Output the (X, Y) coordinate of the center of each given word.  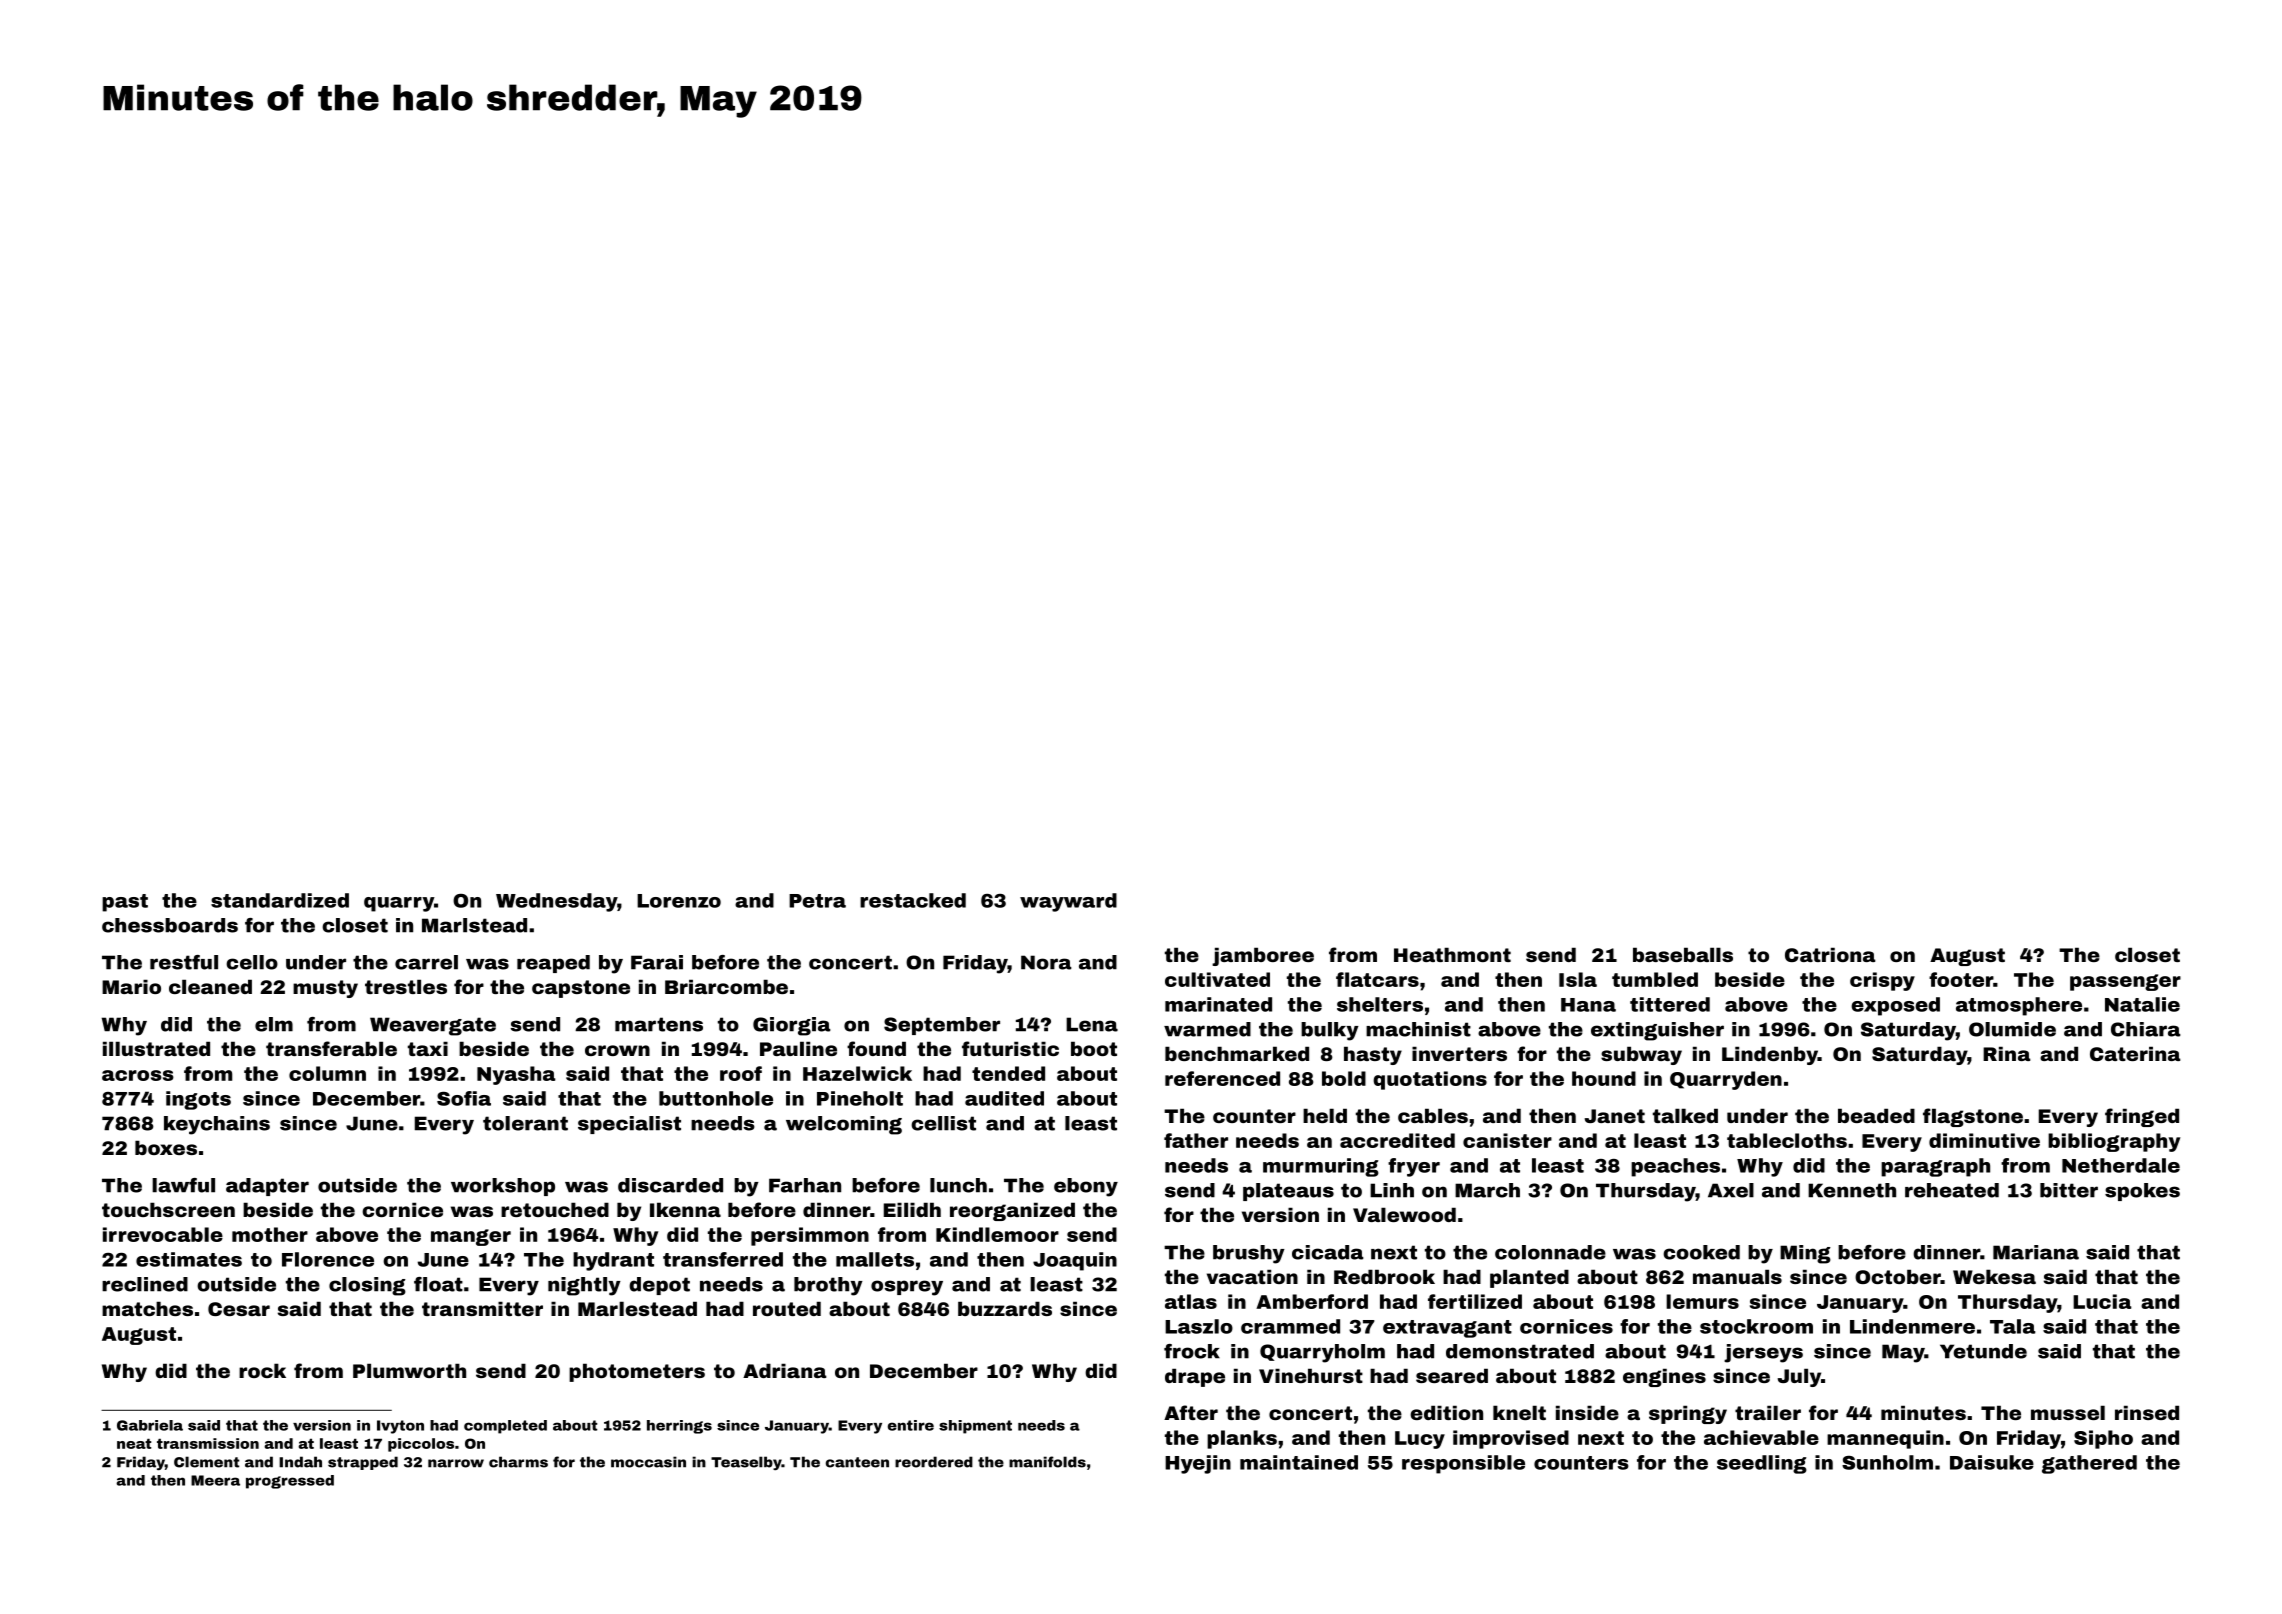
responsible (1463, 1464)
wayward (1068, 902)
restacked (913, 900)
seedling (1762, 1464)
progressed (290, 1482)
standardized (280, 900)
